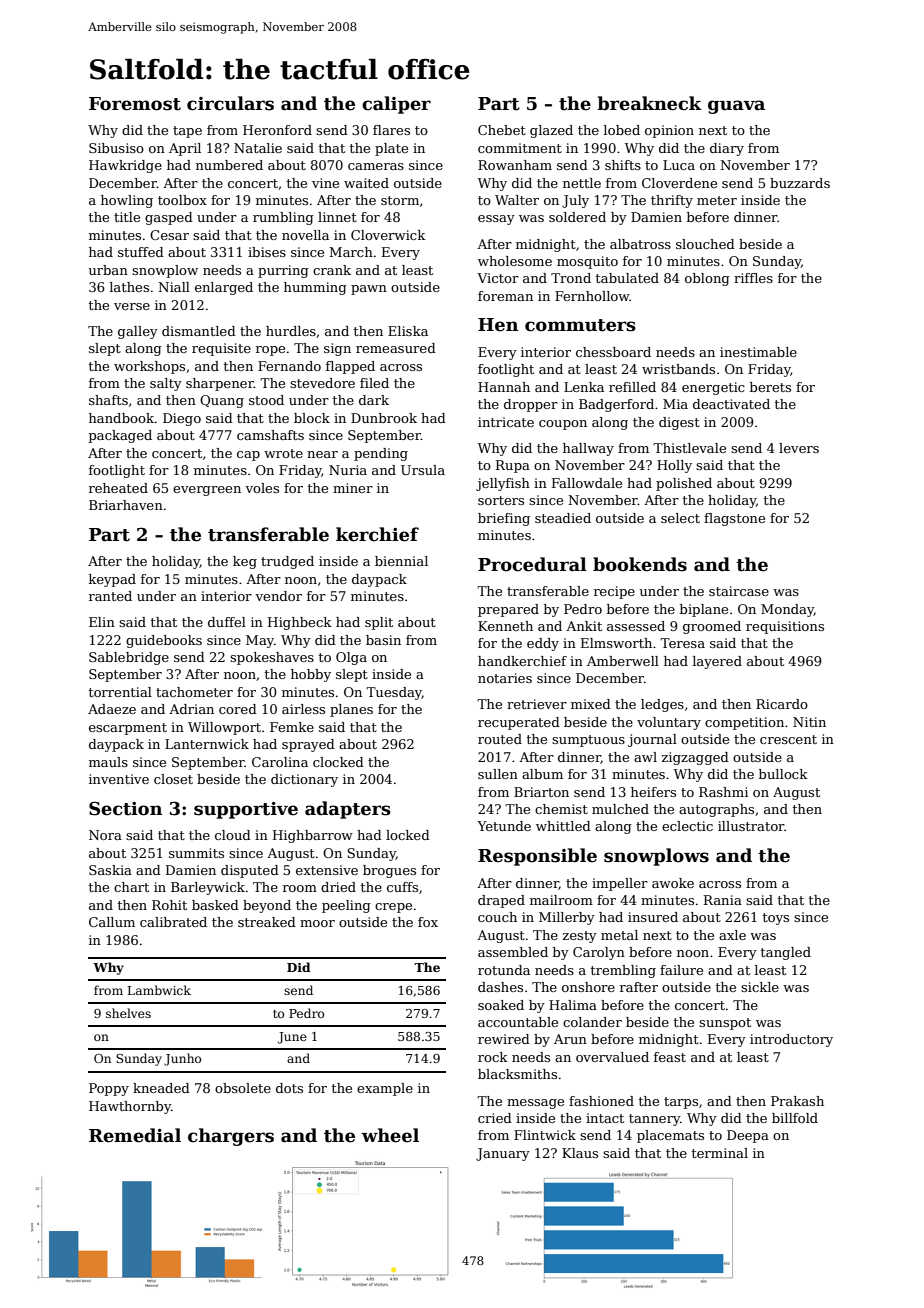 The image size is (924, 1308). What do you see at coordinates (513, 952) in the image?
I see `assembled` at bounding box center [513, 952].
